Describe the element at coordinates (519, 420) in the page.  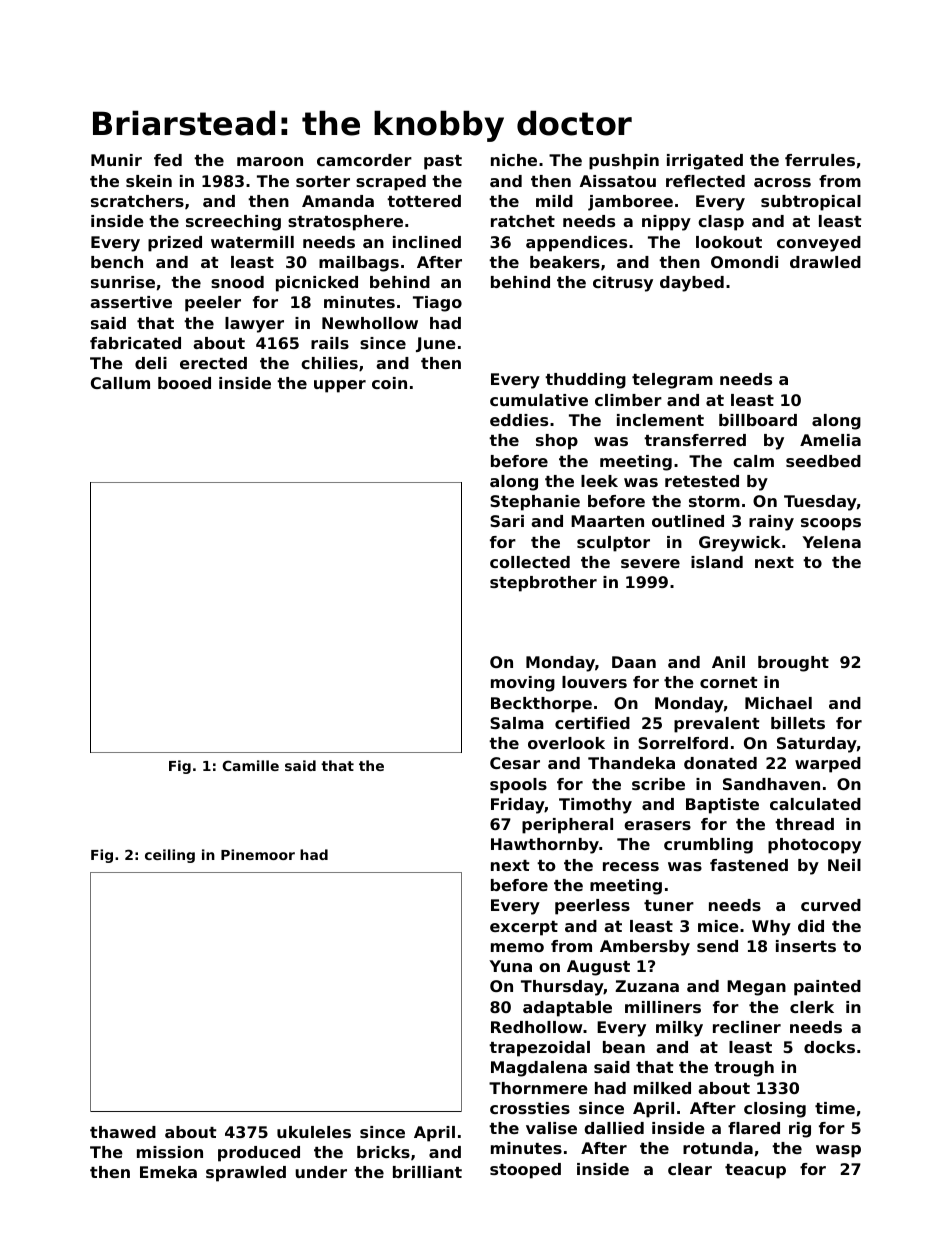
I see `eddies` at that location.
